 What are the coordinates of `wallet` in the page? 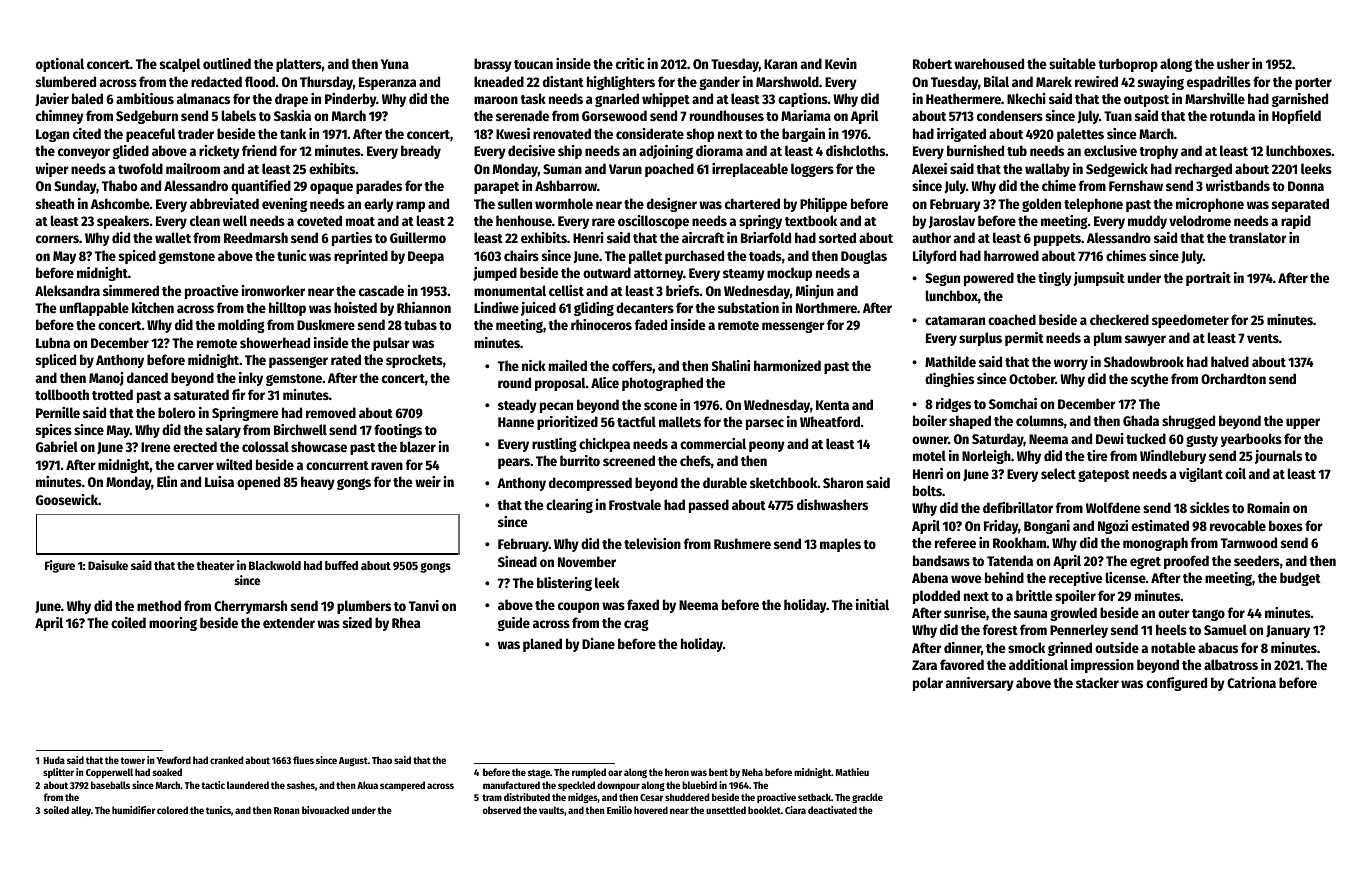 It's located at (173, 237).
